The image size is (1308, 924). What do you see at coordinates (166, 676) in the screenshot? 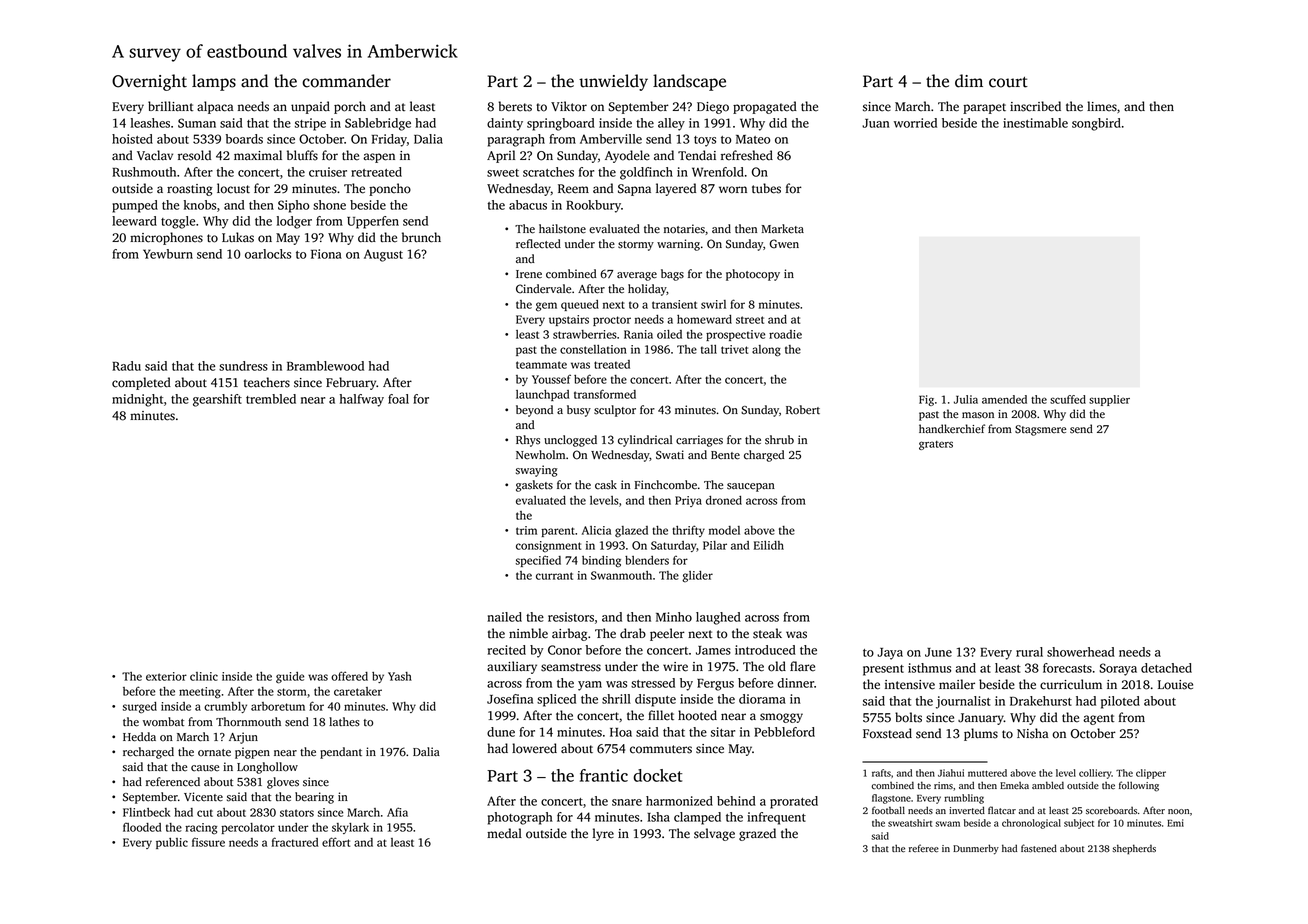
I see `exterior` at bounding box center [166, 676].
